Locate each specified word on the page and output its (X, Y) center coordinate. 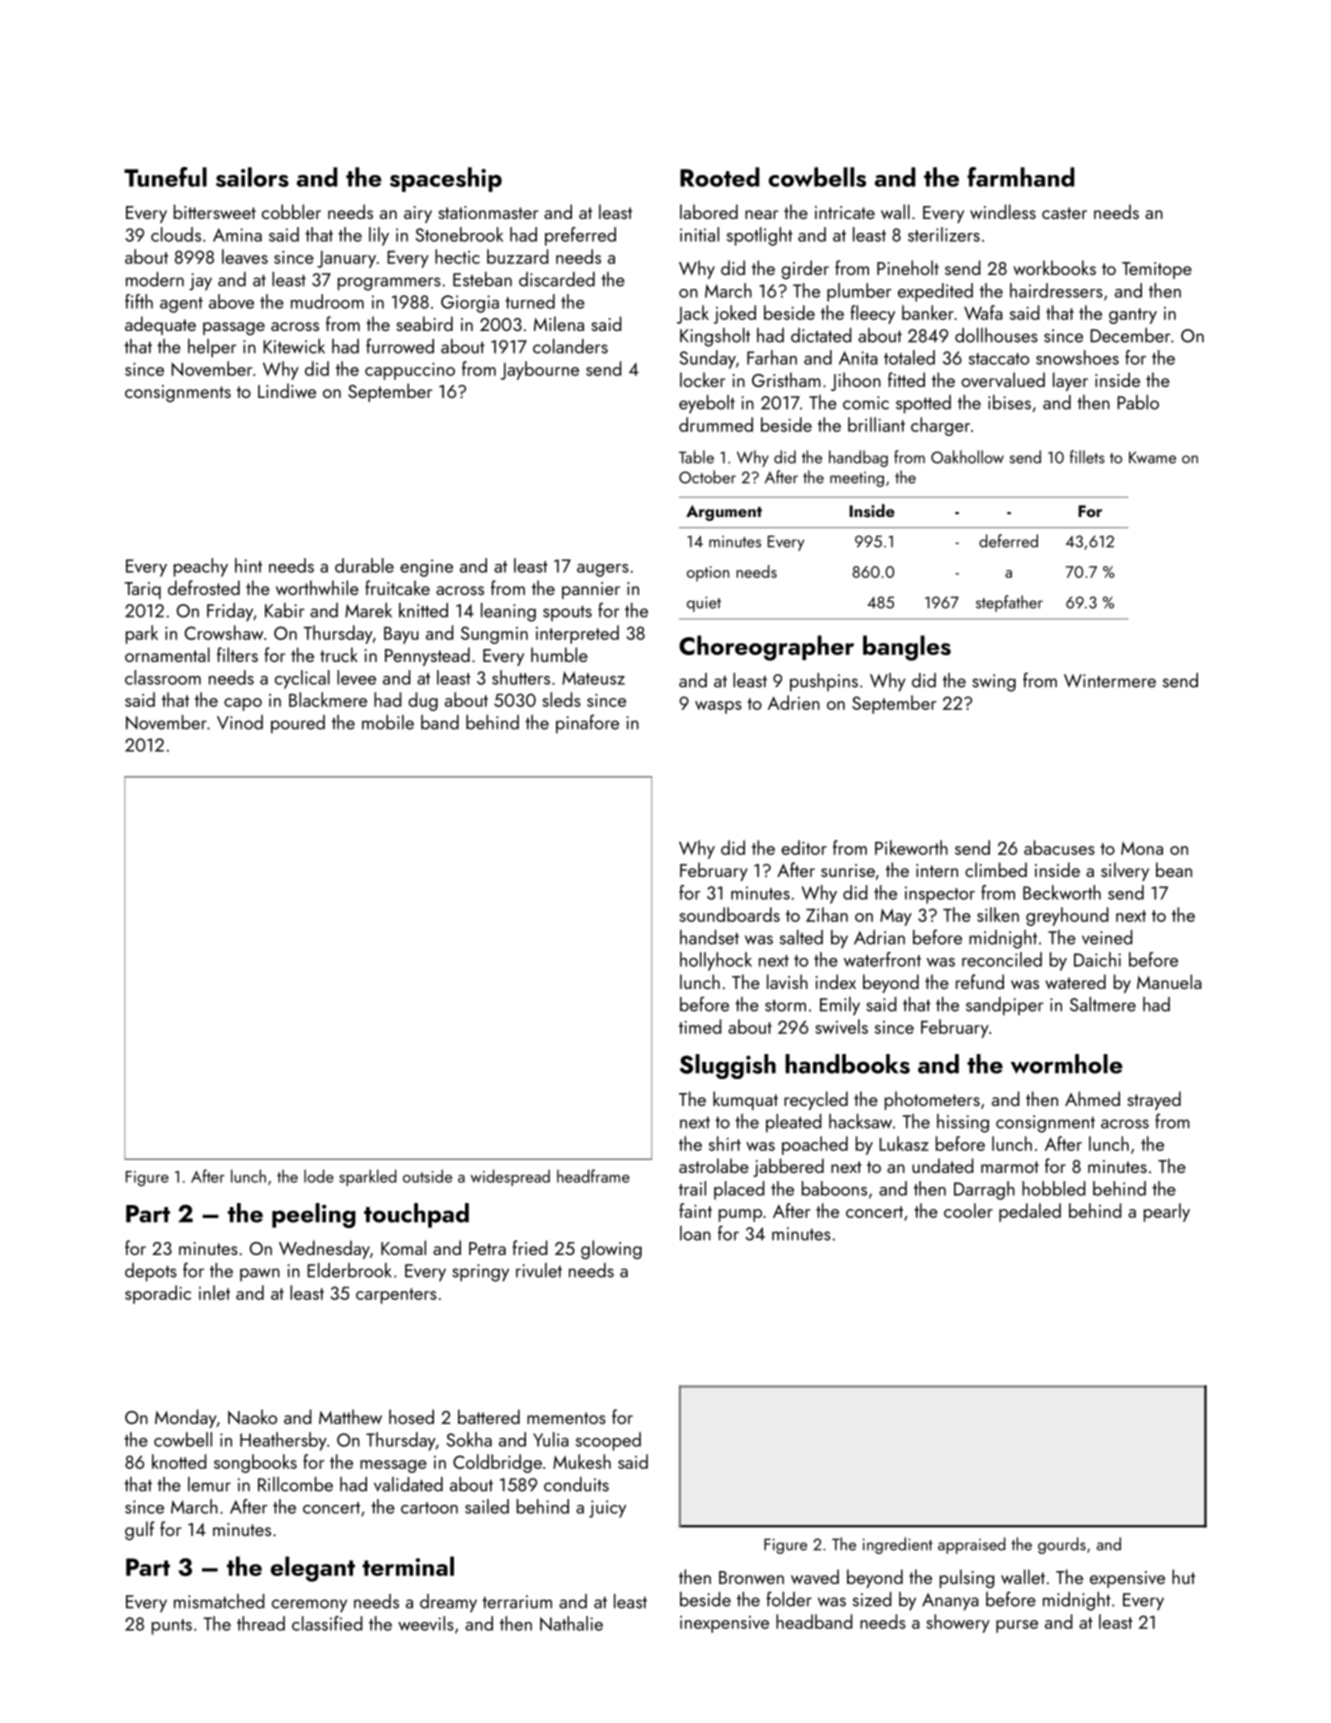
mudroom (327, 301)
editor (804, 847)
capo (243, 704)
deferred (1008, 541)
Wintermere (1110, 681)
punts (172, 1627)
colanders (570, 346)
